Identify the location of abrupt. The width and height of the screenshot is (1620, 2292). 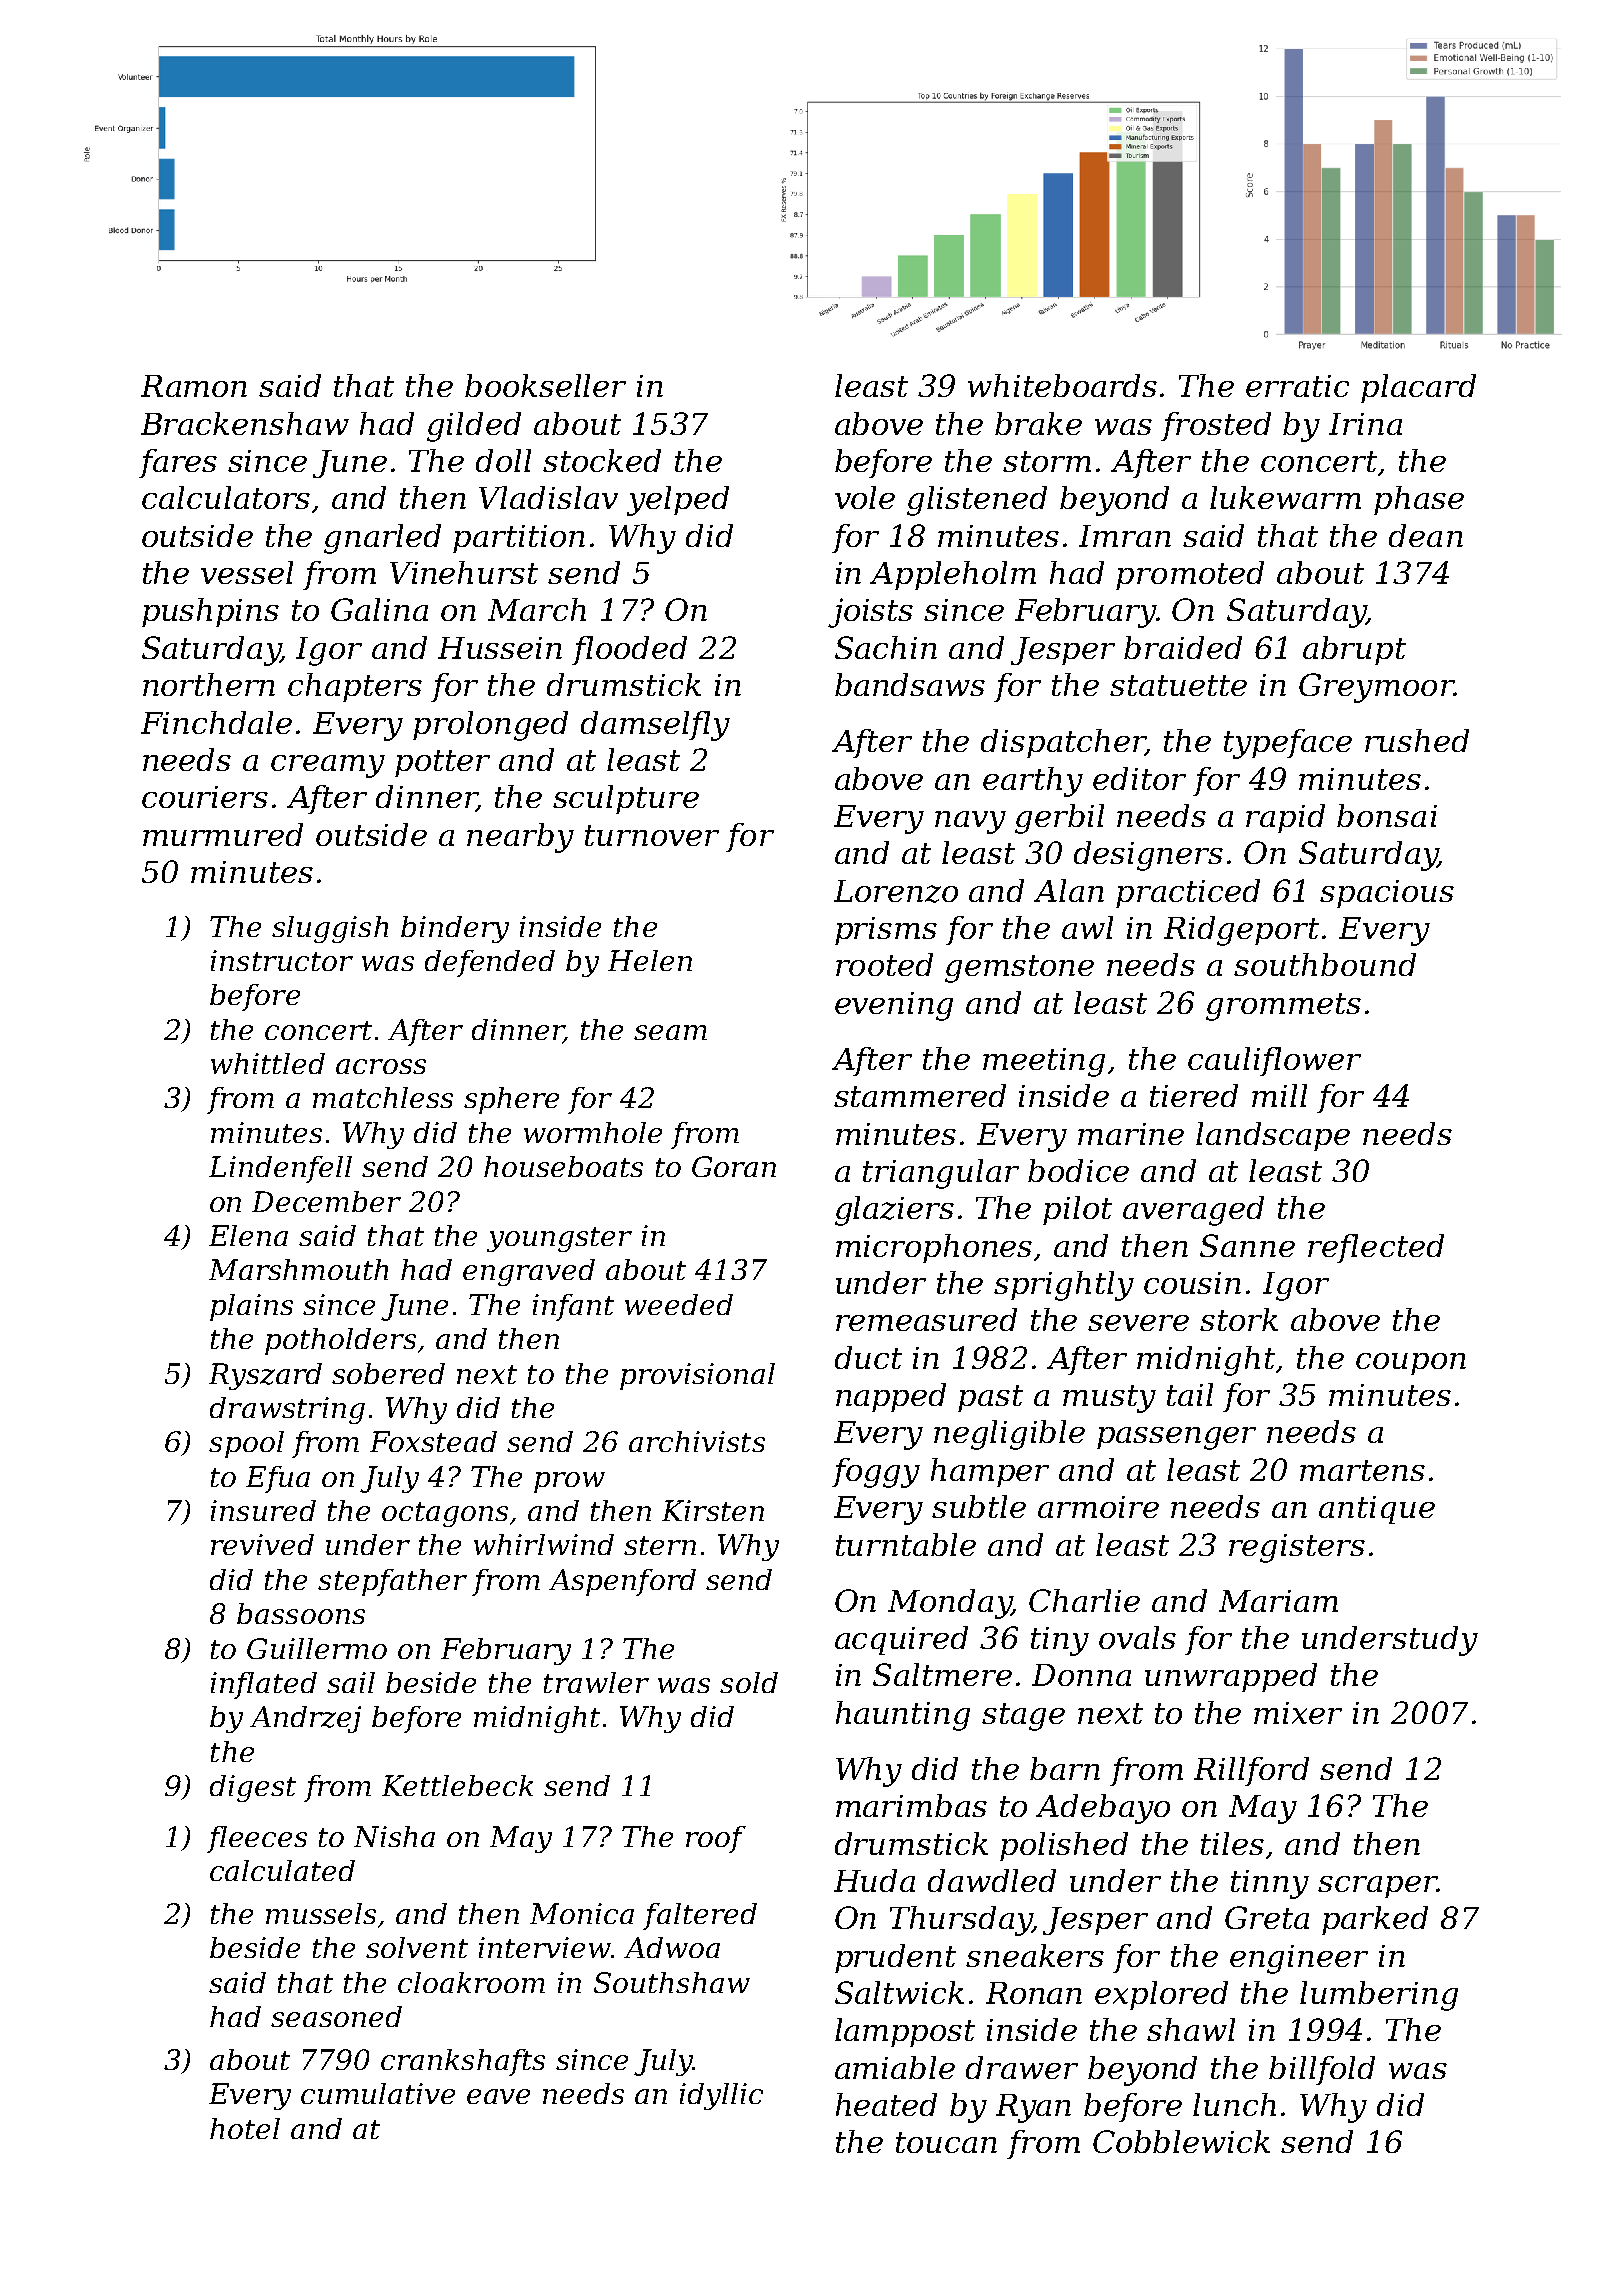
(1354, 650).
